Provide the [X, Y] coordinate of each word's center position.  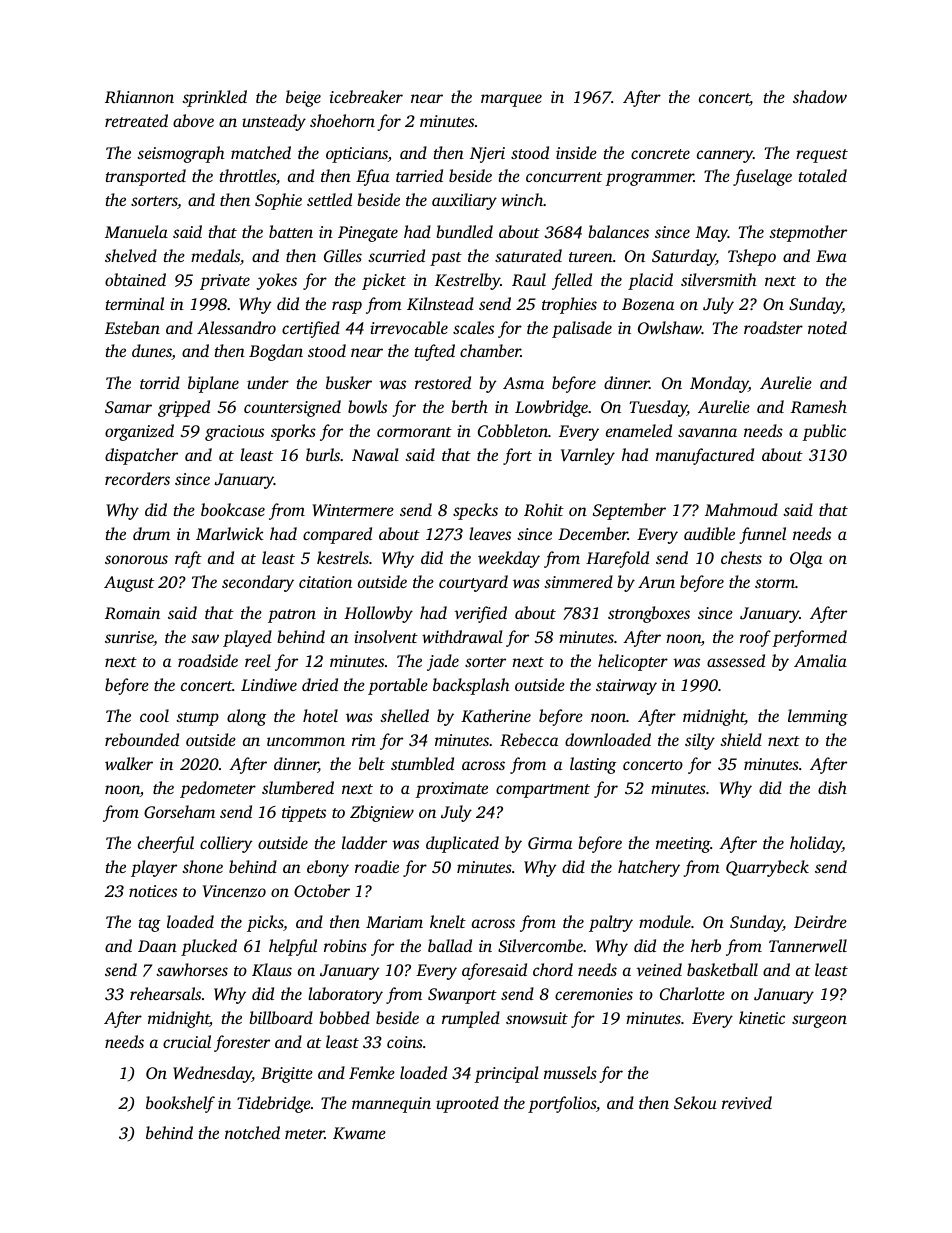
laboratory [345, 995]
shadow [820, 96]
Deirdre [820, 921]
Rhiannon [139, 96]
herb [706, 945]
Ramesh [819, 406]
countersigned [292, 408]
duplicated [462, 844]
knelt [448, 921]
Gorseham [179, 812]
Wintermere [353, 510]
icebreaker [366, 96]
